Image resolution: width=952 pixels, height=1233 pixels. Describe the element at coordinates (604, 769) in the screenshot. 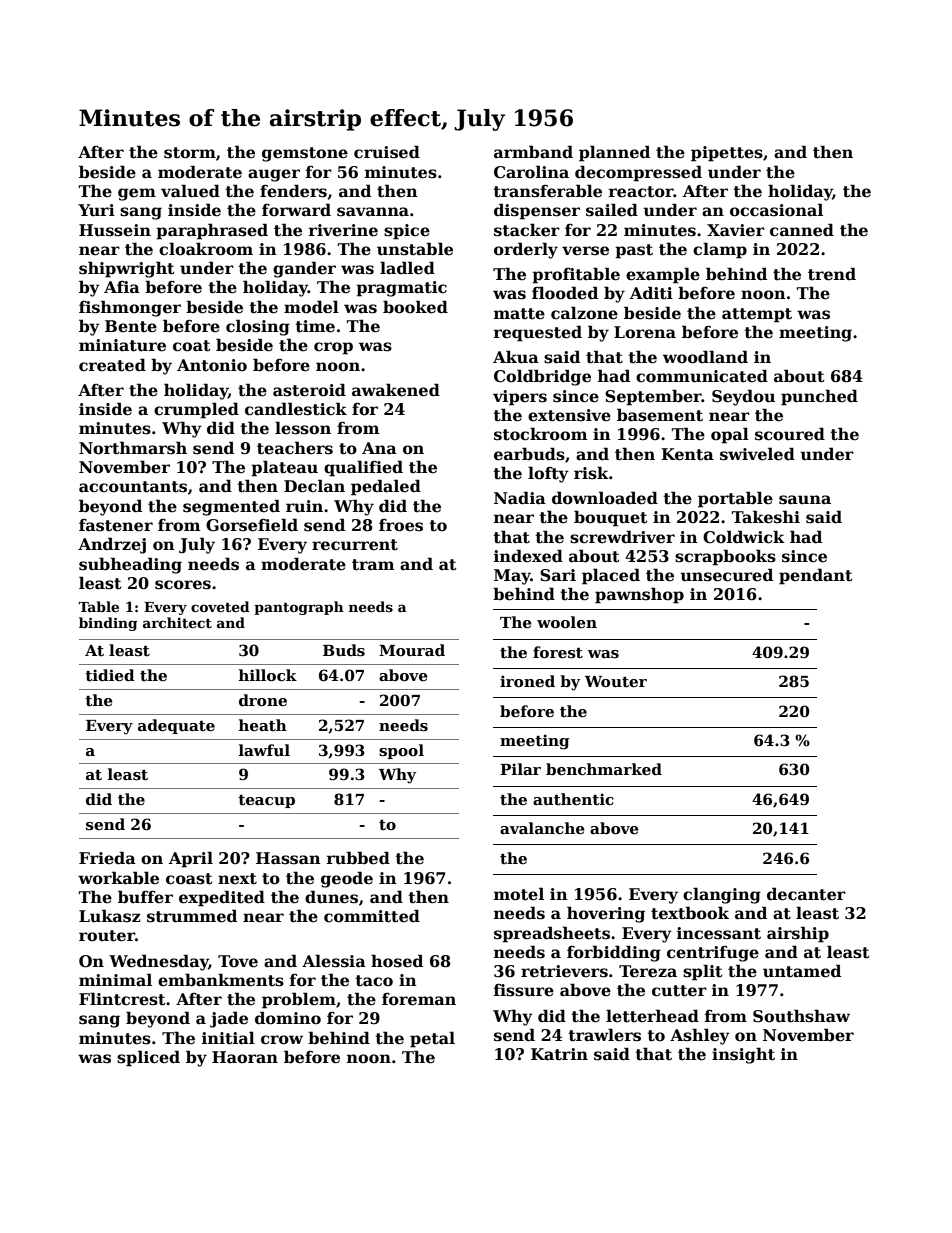

I see `benchmarked` at that location.
